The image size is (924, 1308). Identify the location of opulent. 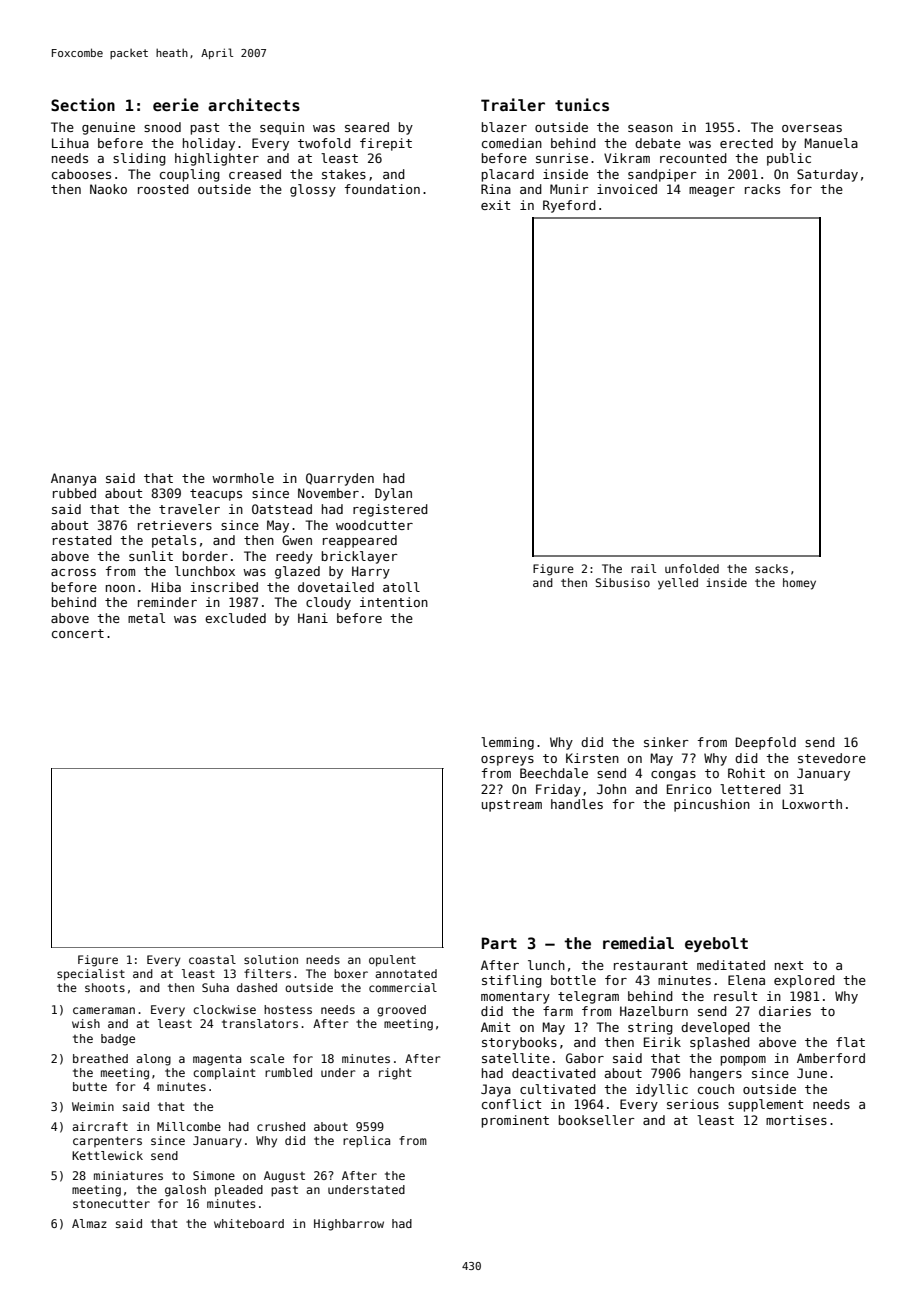
(392, 961).
